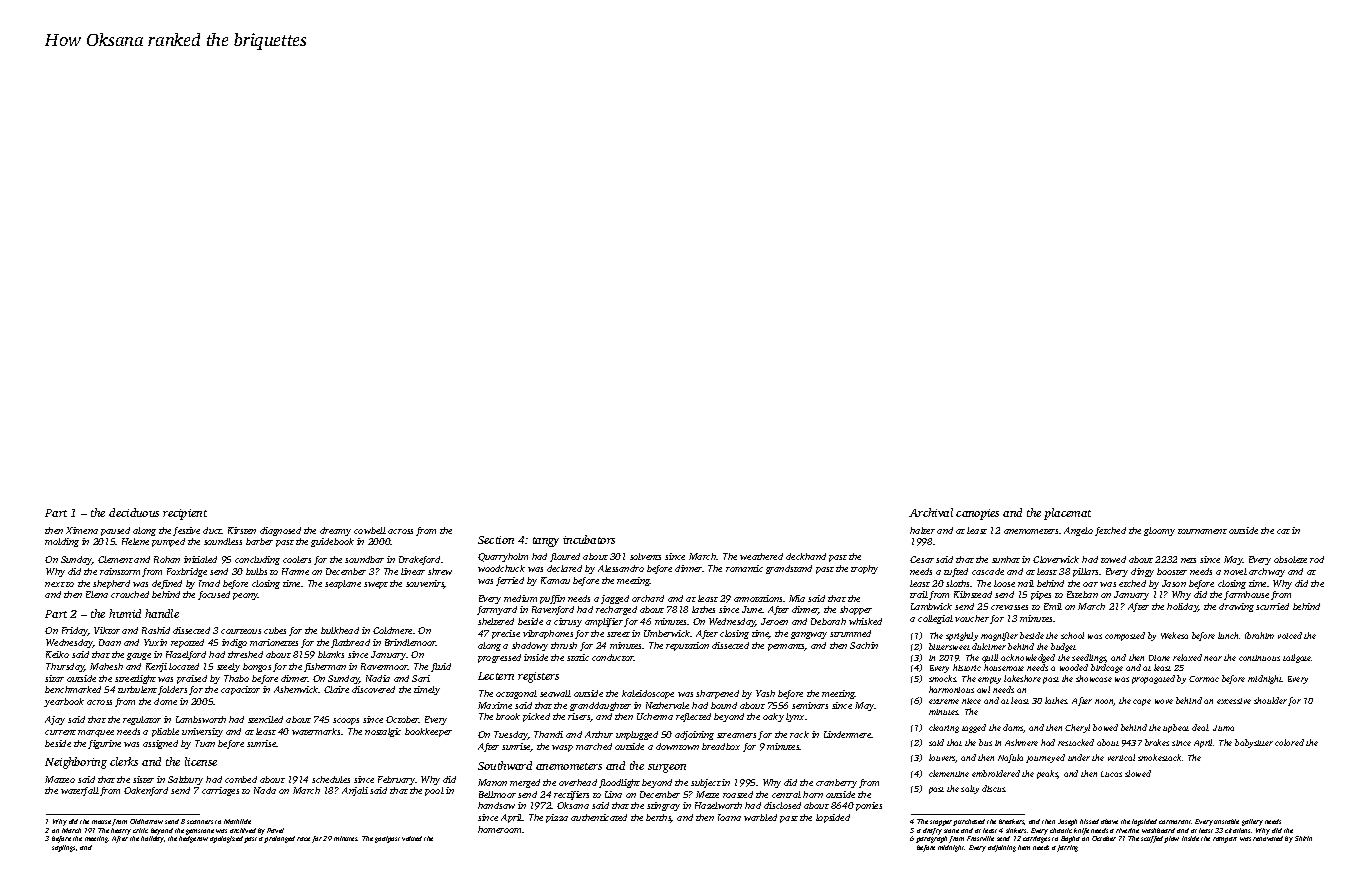 The width and height of the screenshot is (1372, 887). What do you see at coordinates (760, 817) in the screenshot?
I see `warbled` at bounding box center [760, 817].
